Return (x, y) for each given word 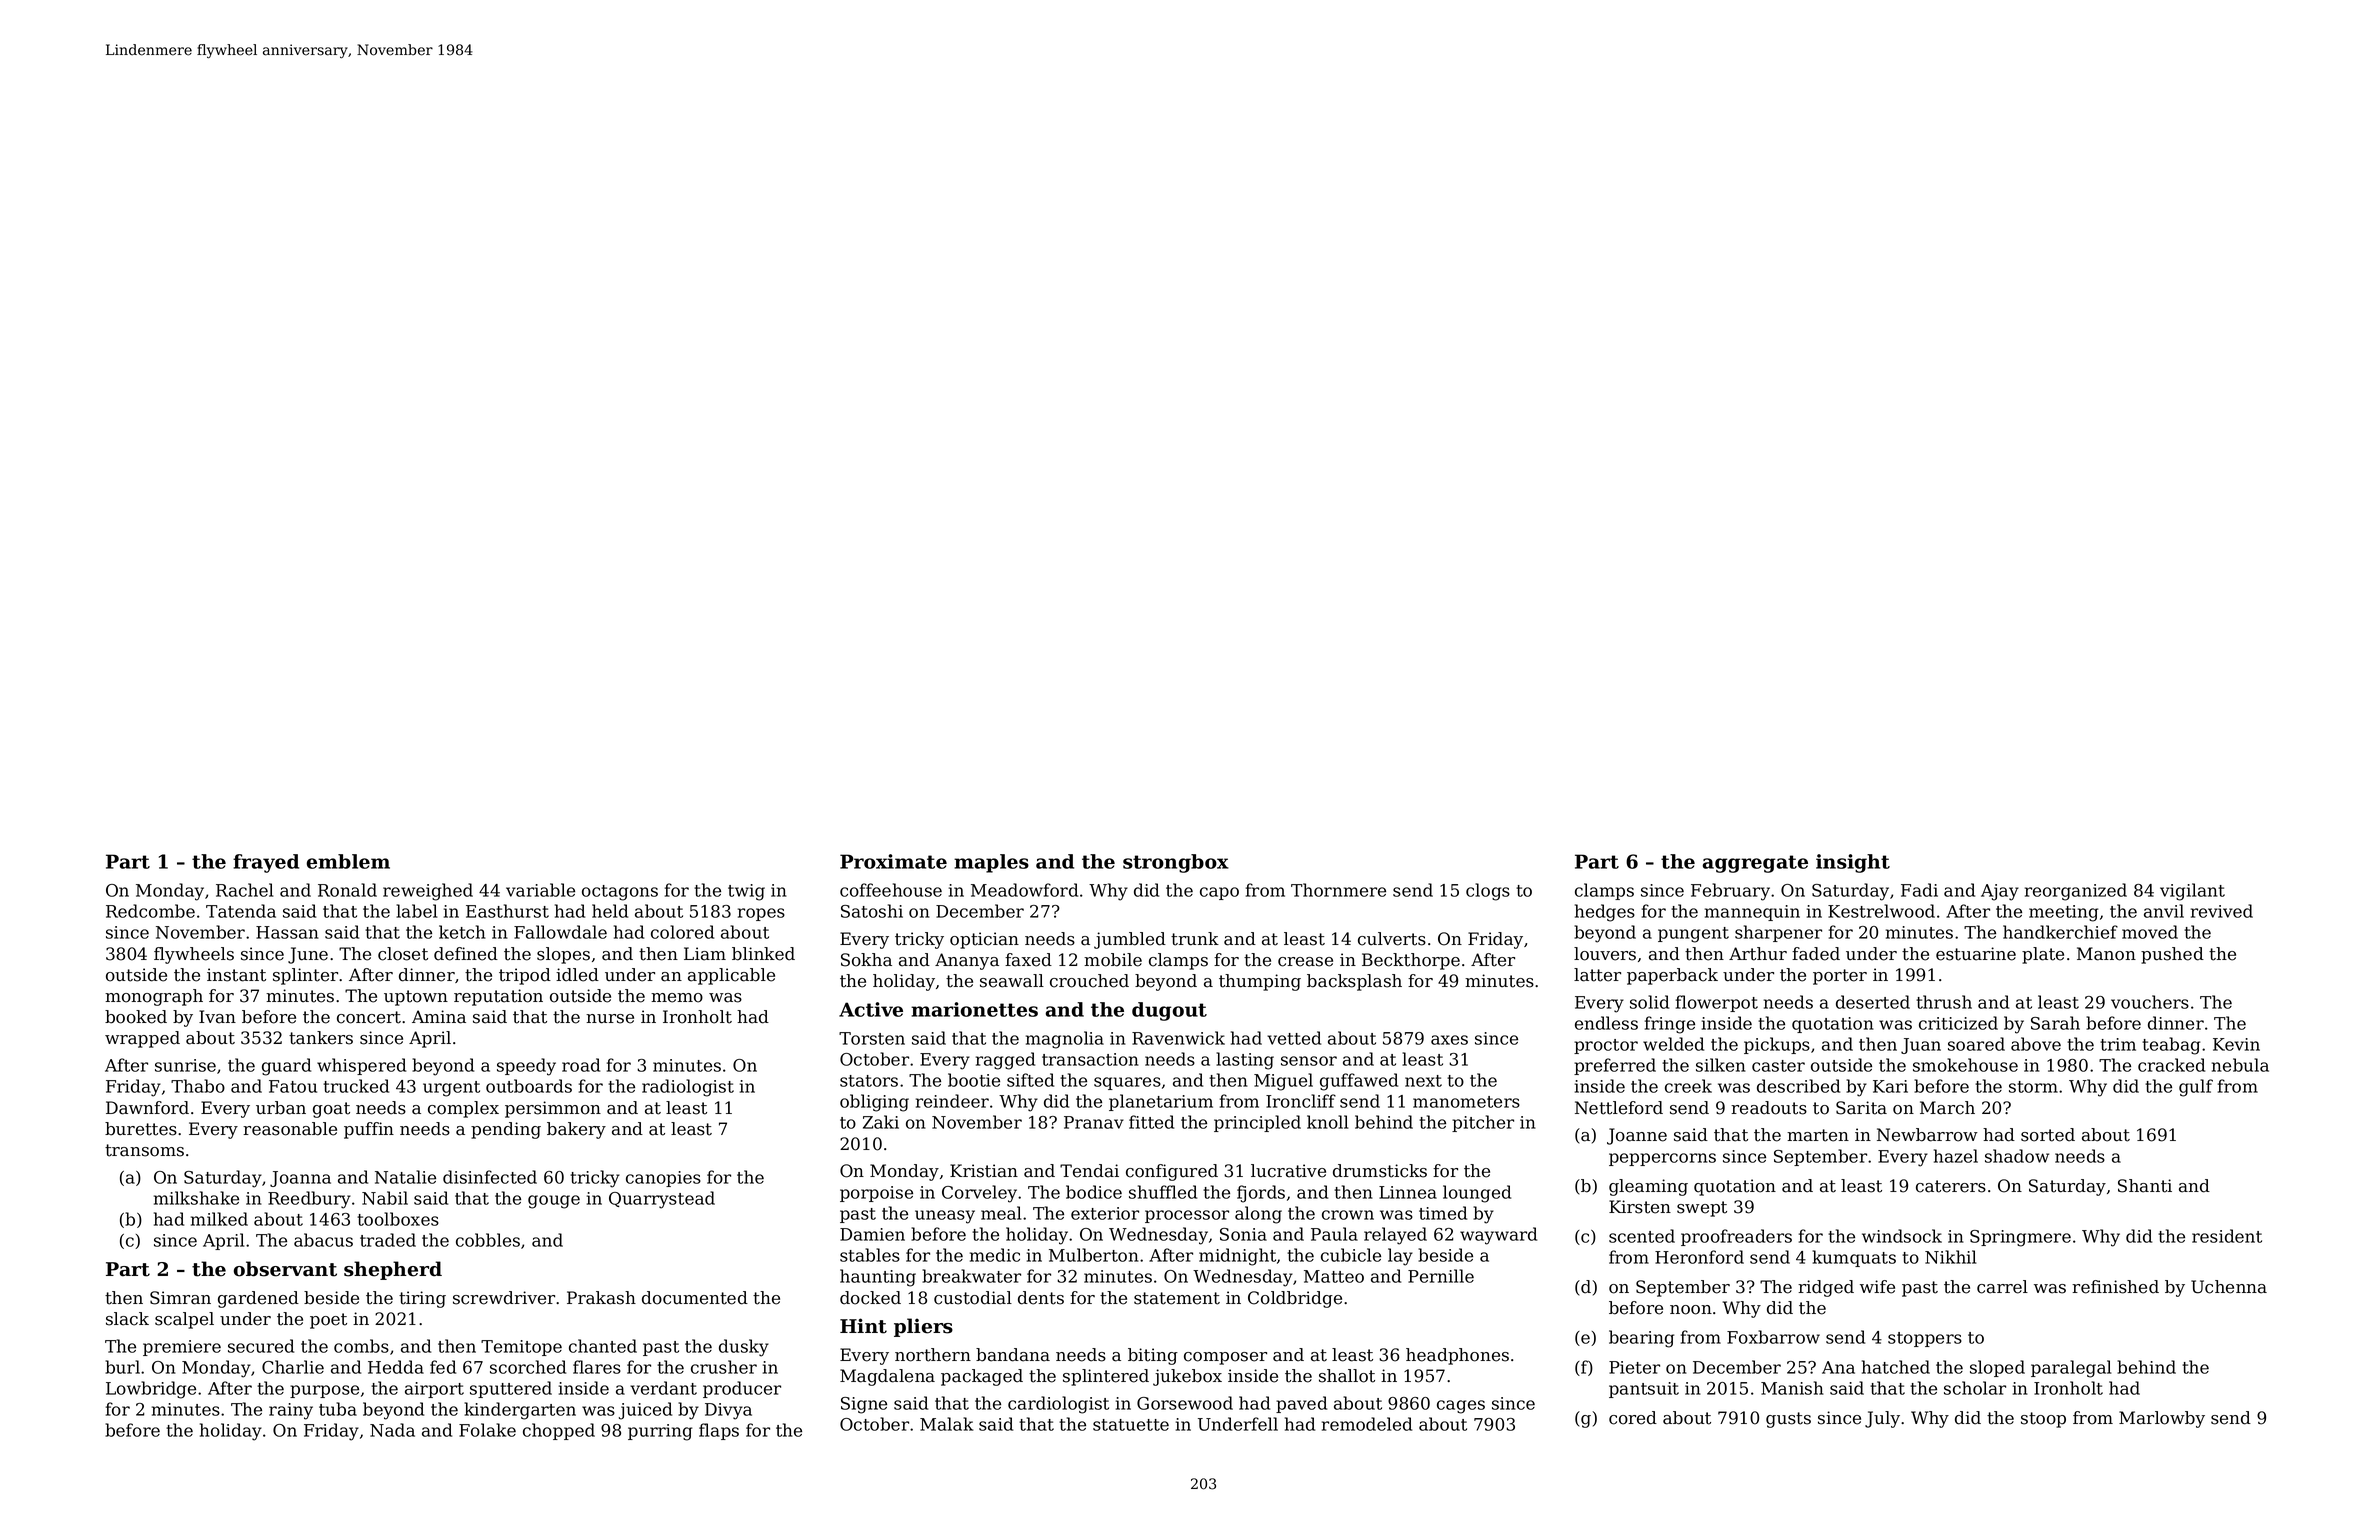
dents (1041, 1298)
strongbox (1176, 863)
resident (2227, 1236)
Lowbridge (151, 1390)
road (581, 1065)
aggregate (1755, 864)
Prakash (601, 1298)
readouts (1769, 1108)
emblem (348, 861)
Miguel (1283, 1082)
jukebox (1187, 1377)
